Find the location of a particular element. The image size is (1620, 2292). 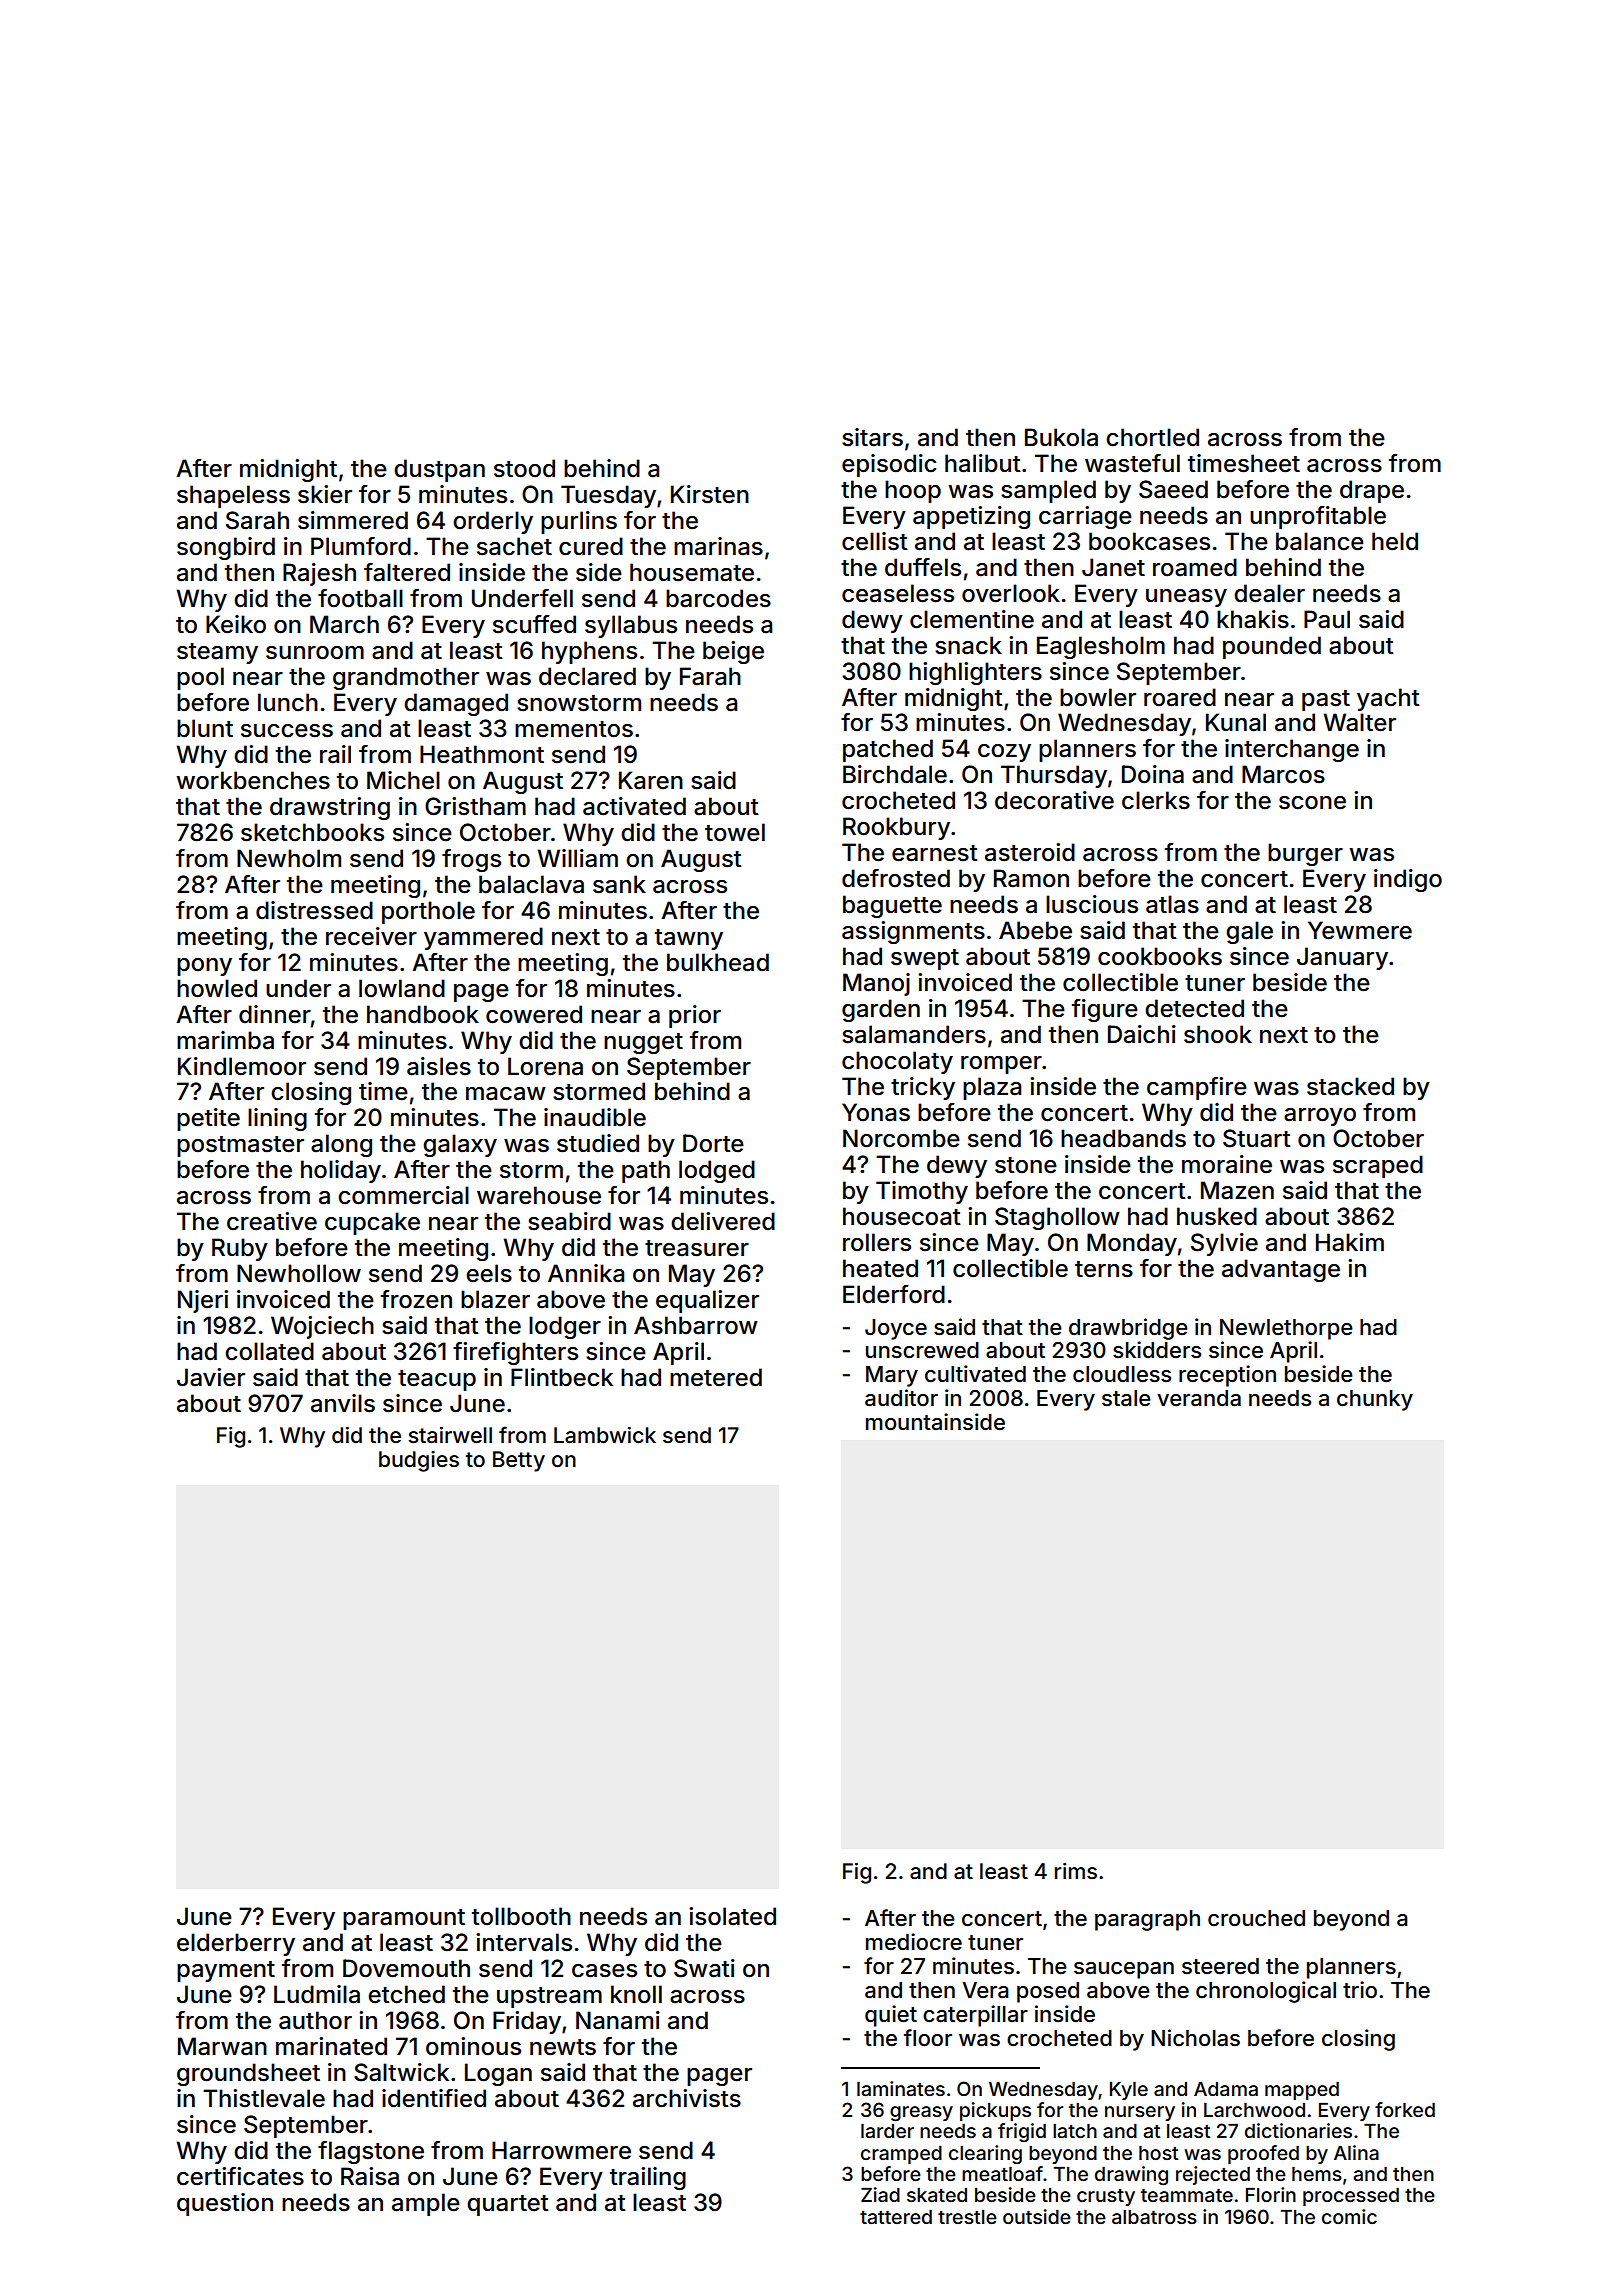

Abebe is located at coordinates (1035, 930).
